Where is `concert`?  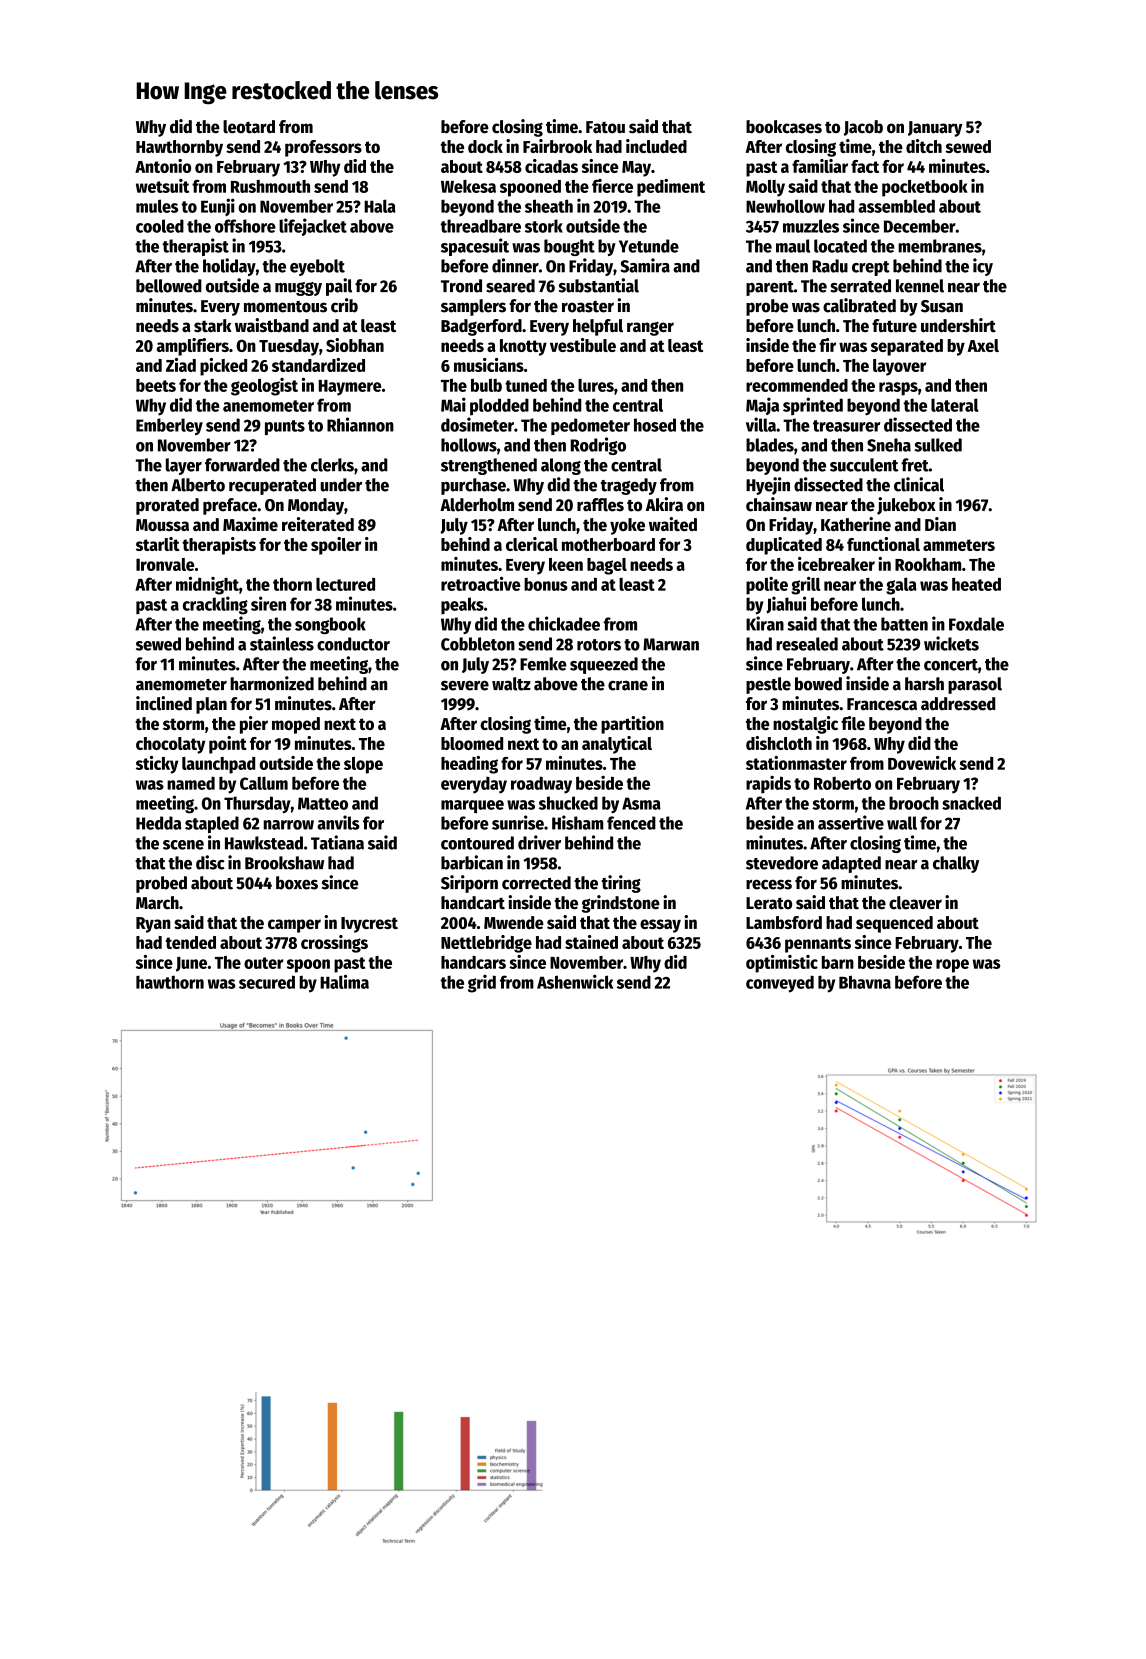 concert is located at coordinates (951, 665).
